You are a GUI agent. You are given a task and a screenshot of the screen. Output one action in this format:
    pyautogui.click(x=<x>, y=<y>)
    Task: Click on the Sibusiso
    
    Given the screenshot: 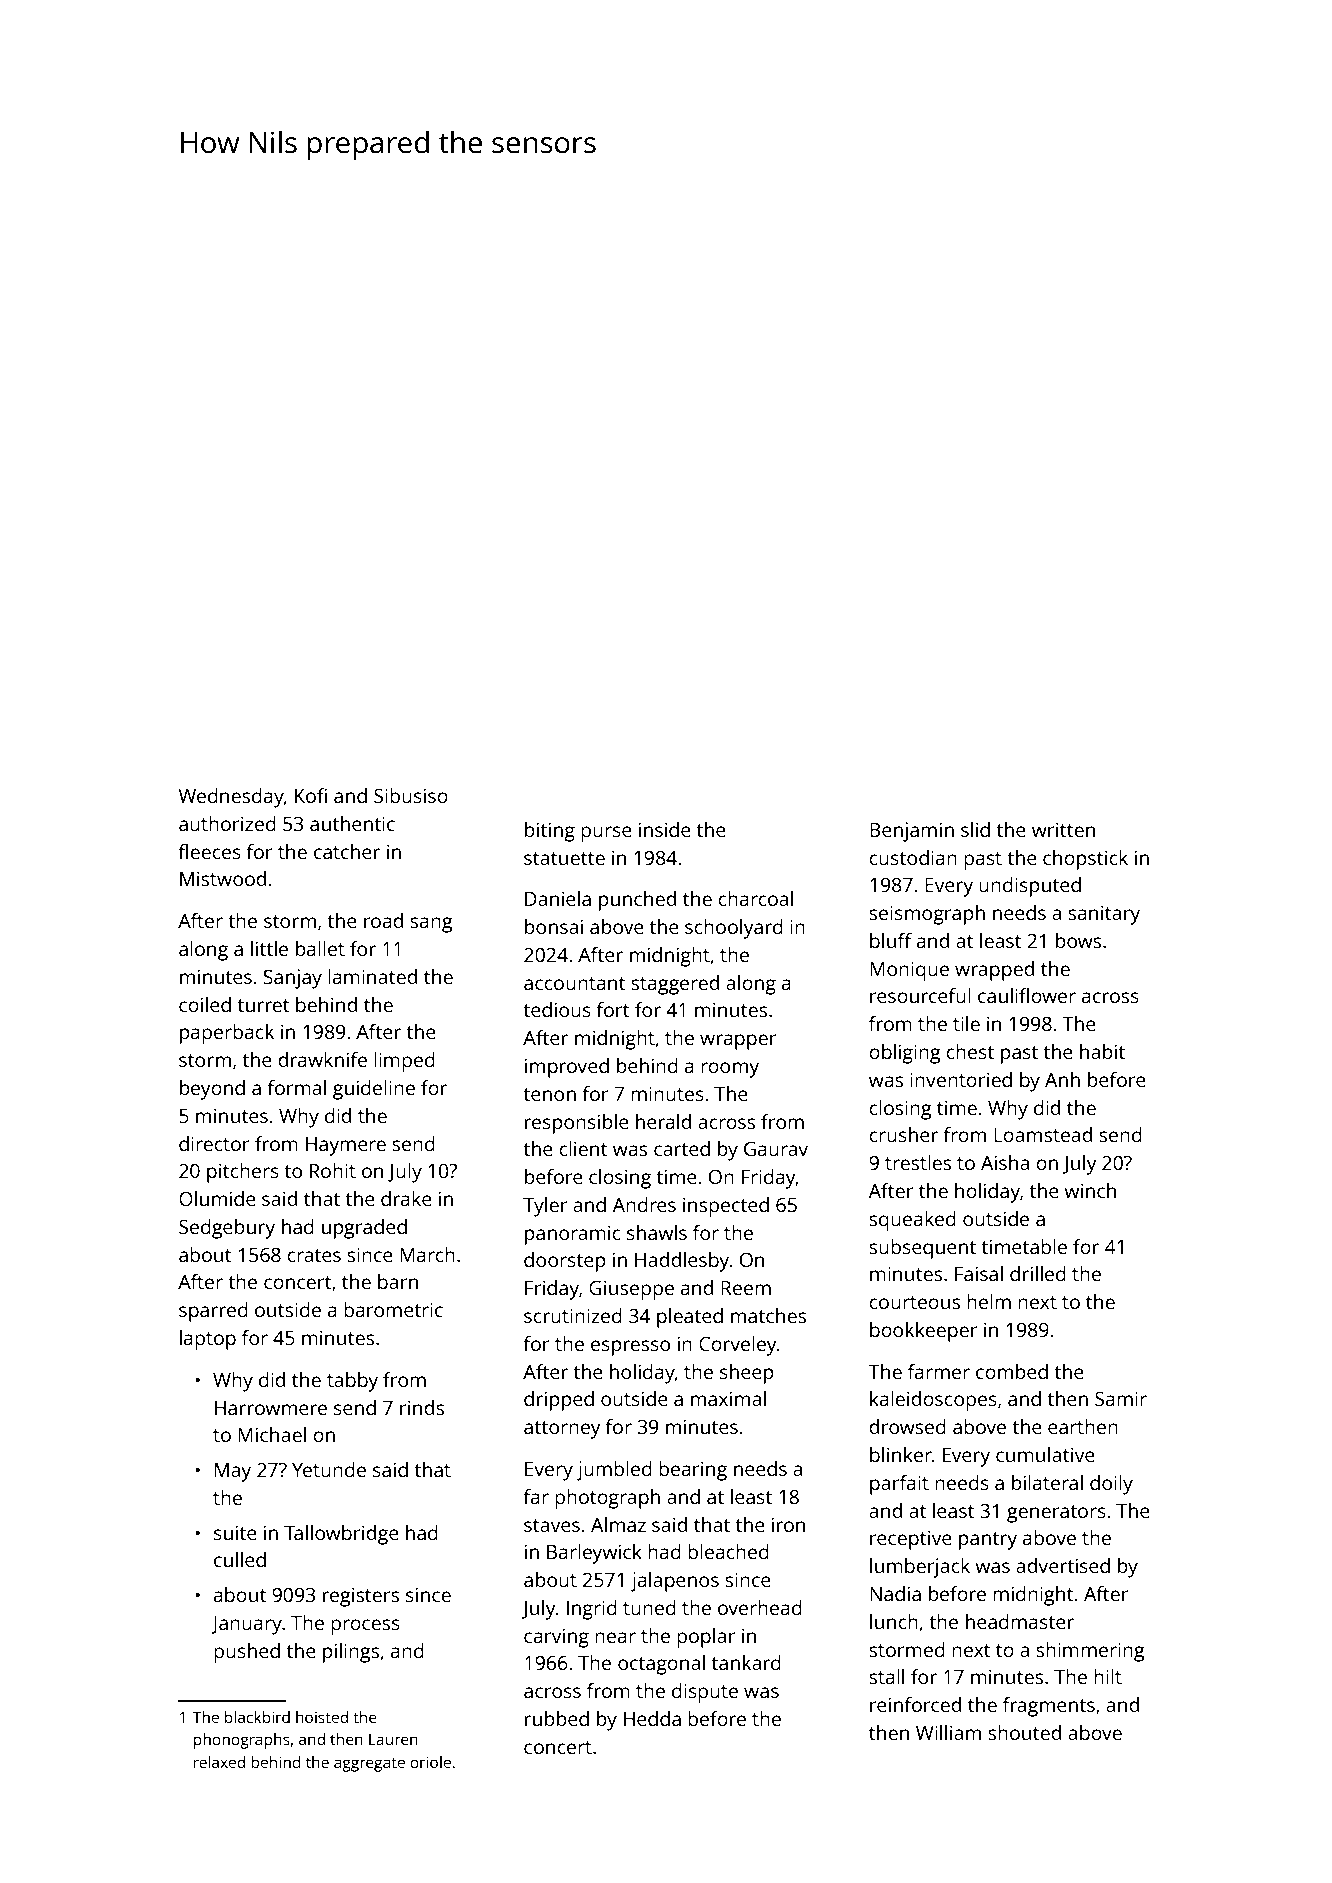 What is the action you would take?
    pyautogui.click(x=411, y=795)
